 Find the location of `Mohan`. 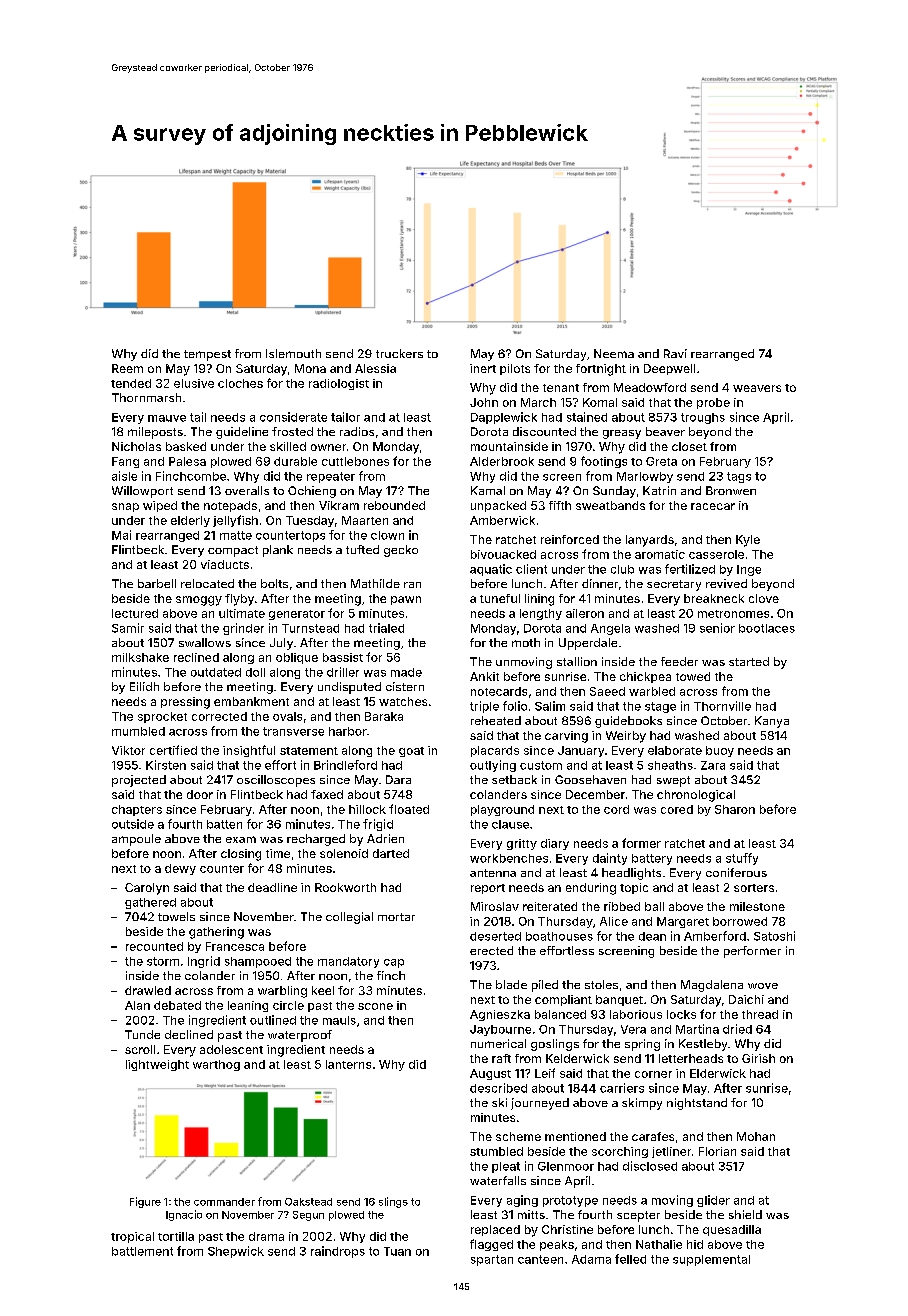

Mohan is located at coordinates (756, 1136).
